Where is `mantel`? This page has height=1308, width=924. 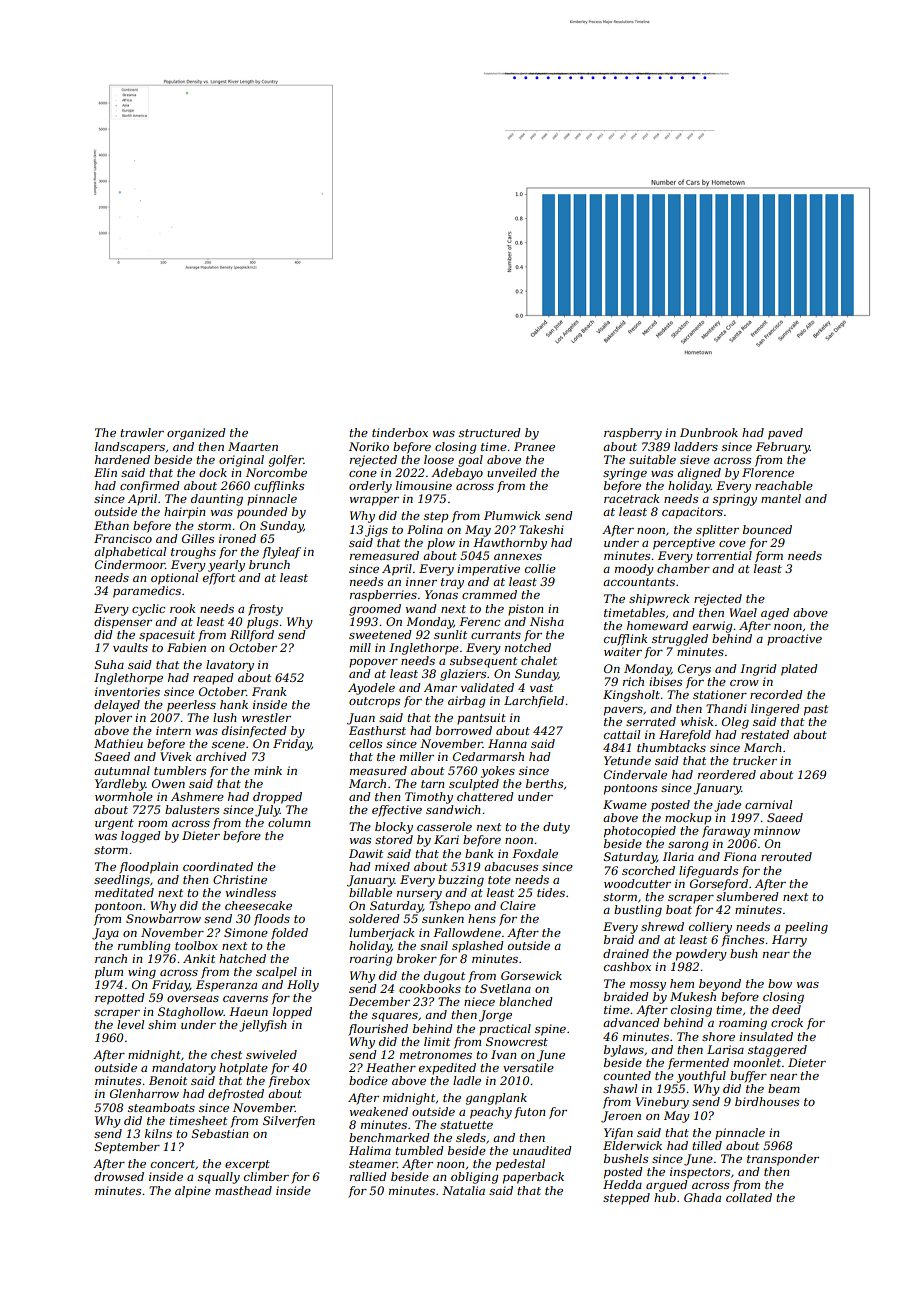
mantel is located at coordinates (781, 498).
